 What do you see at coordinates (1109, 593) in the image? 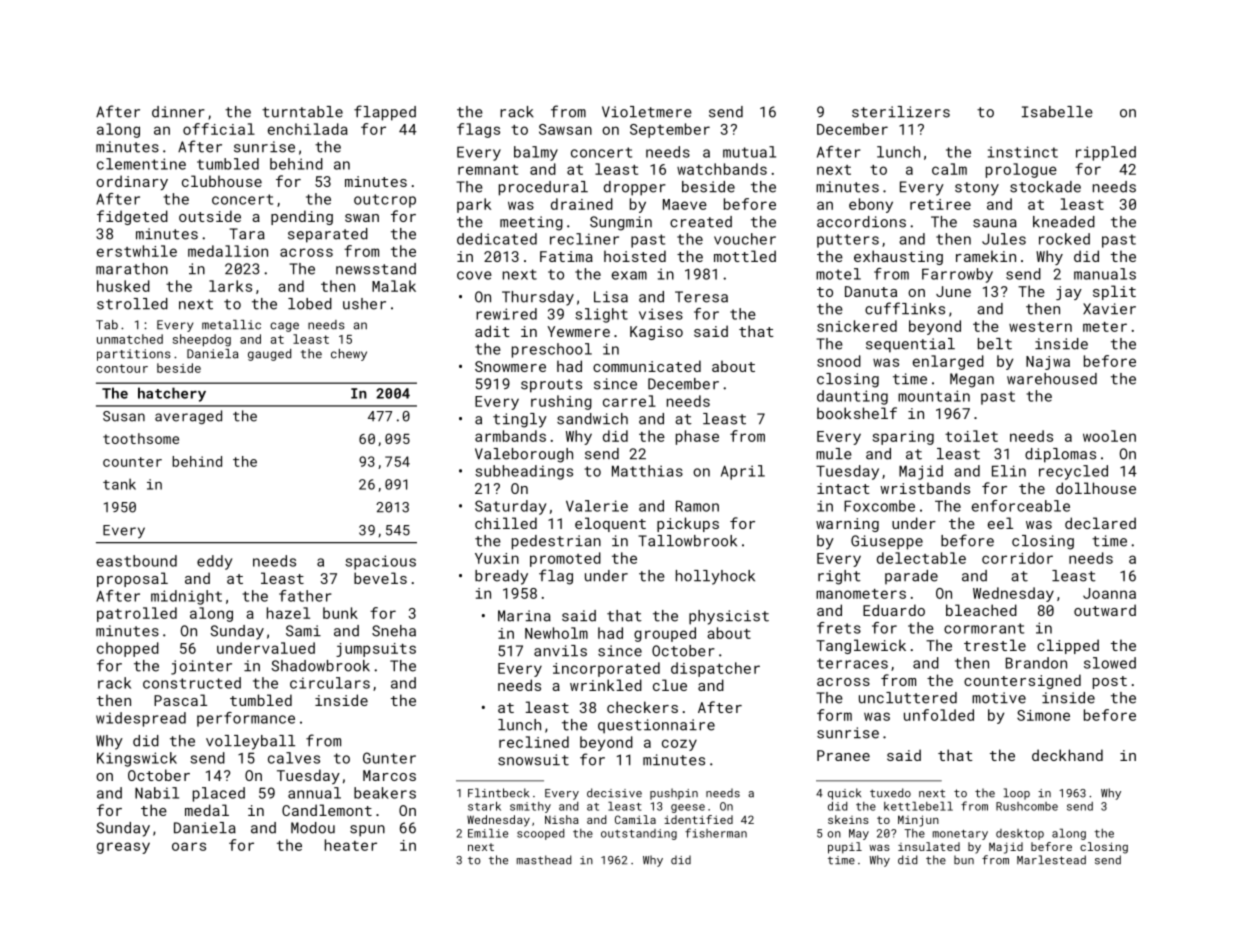
I see `Joanna` at bounding box center [1109, 593].
